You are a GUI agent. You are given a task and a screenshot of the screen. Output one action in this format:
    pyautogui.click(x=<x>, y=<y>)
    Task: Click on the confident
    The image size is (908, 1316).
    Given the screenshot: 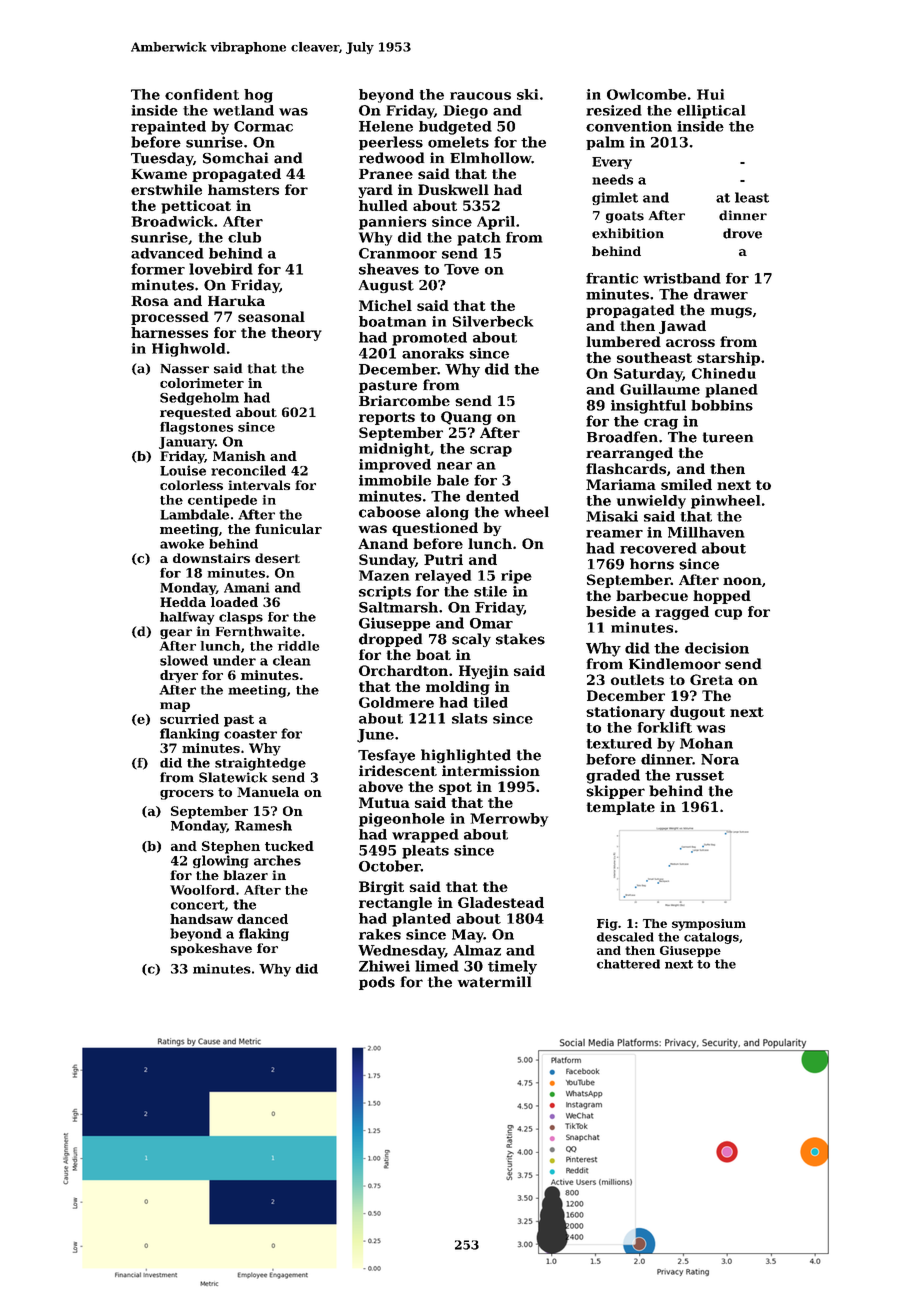 What is the action you would take?
    pyautogui.click(x=202, y=94)
